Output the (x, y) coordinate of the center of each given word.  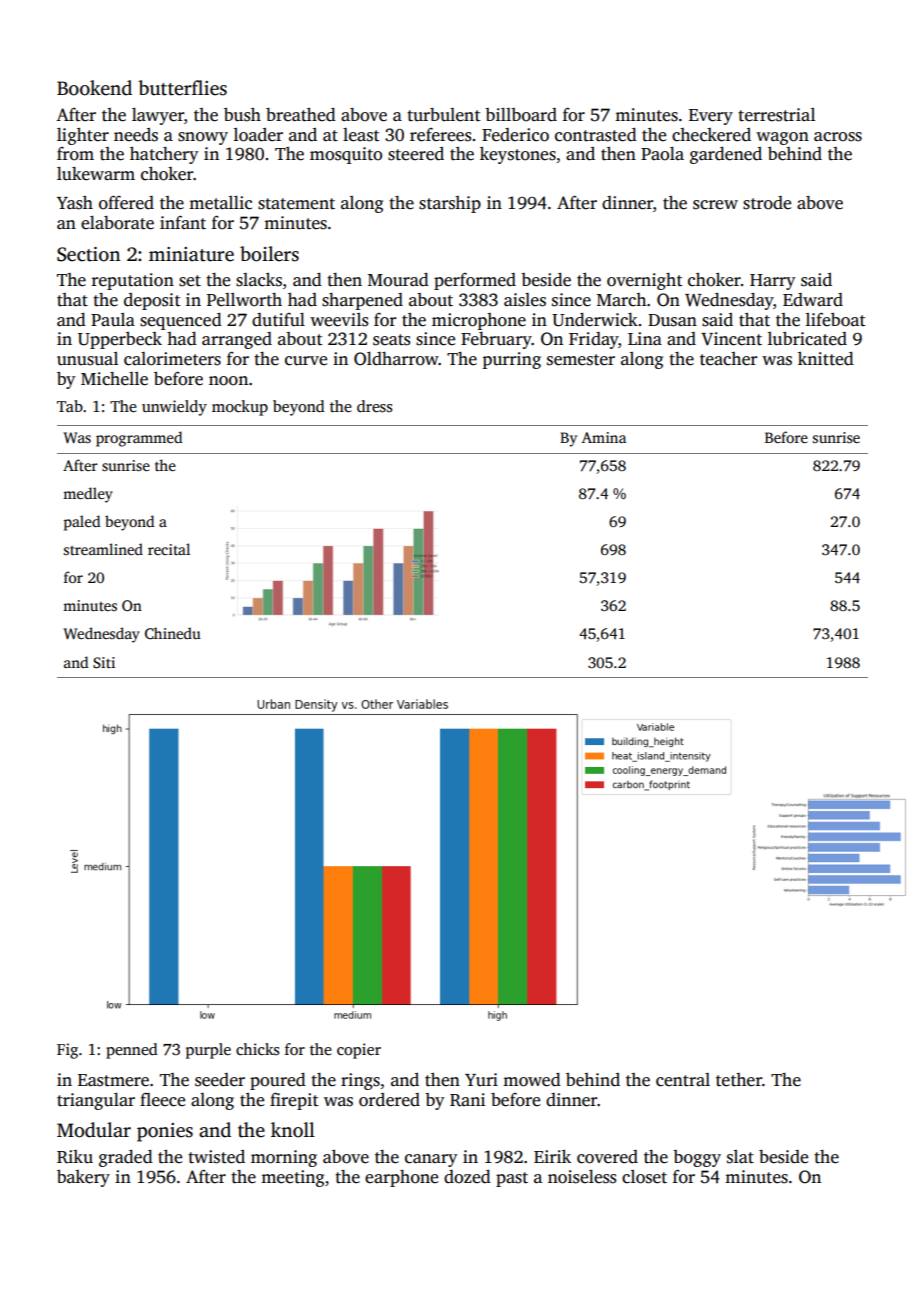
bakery (83, 1178)
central (683, 1080)
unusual (87, 359)
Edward (813, 299)
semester (581, 360)
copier (359, 1051)
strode (767, 203)
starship (450, 204)
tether (739, 1080)
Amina (604, 437)
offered (126, 203)
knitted (826, 359)
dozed (467, 1177)
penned (132, 1051)
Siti (104, 662)
